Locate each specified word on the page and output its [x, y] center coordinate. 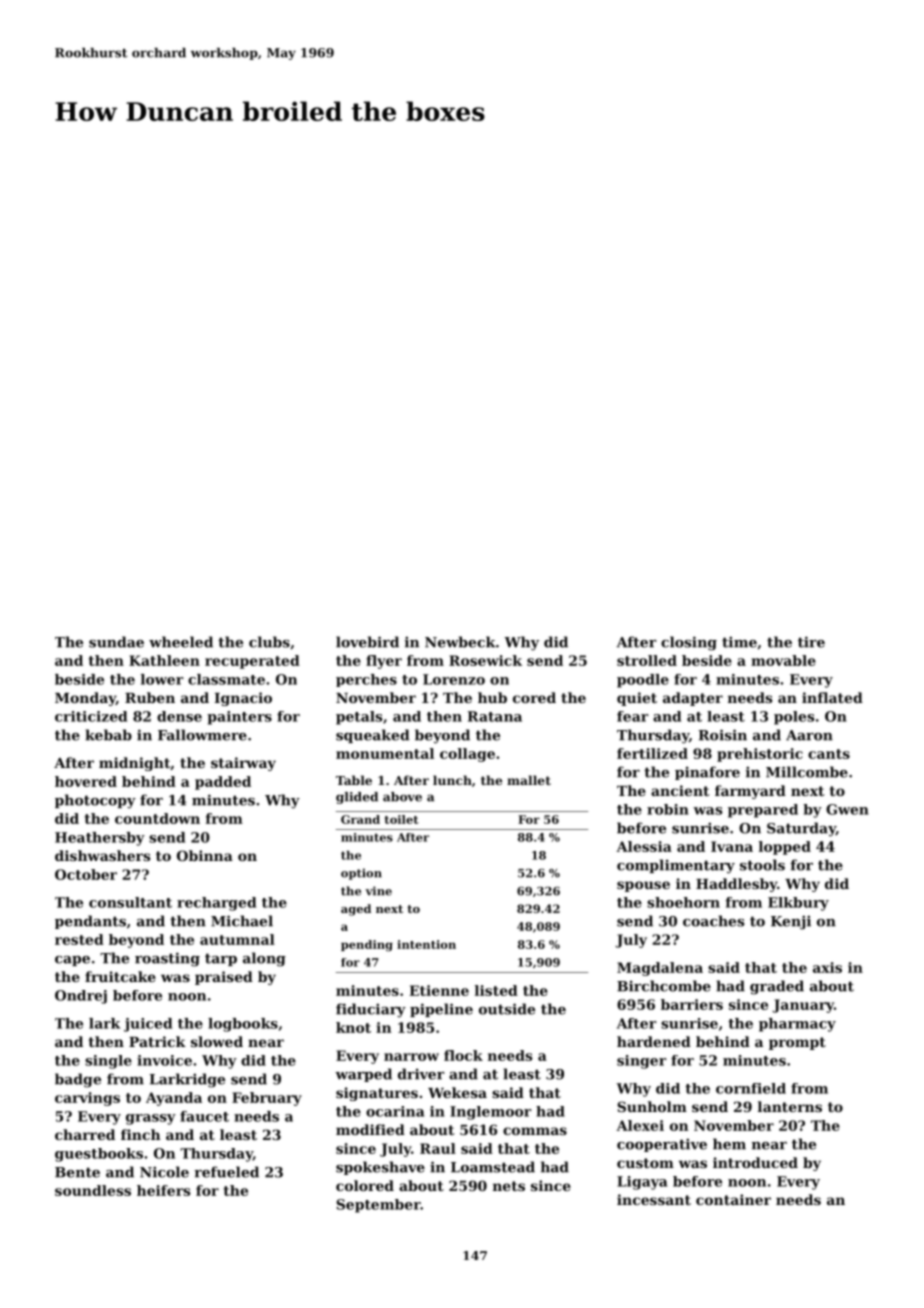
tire [811, 642]
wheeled [181, 642]
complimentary [676, 866]
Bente [77, 1172]
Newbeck [460, 642]
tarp [221, 959]
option [361, 874]
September [378, 1206]
